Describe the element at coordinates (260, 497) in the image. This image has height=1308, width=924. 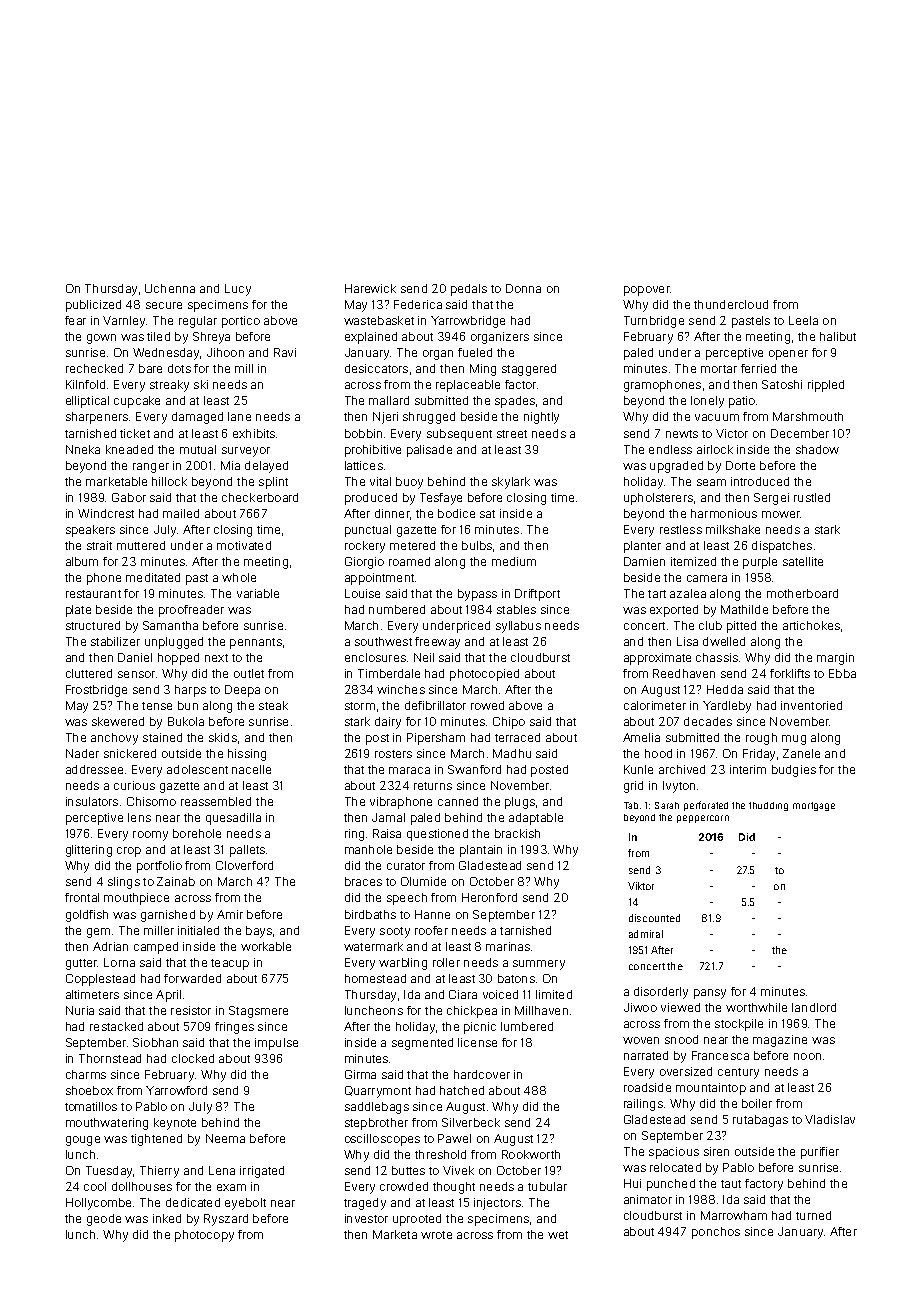
I see `checkerboard` at that location.
